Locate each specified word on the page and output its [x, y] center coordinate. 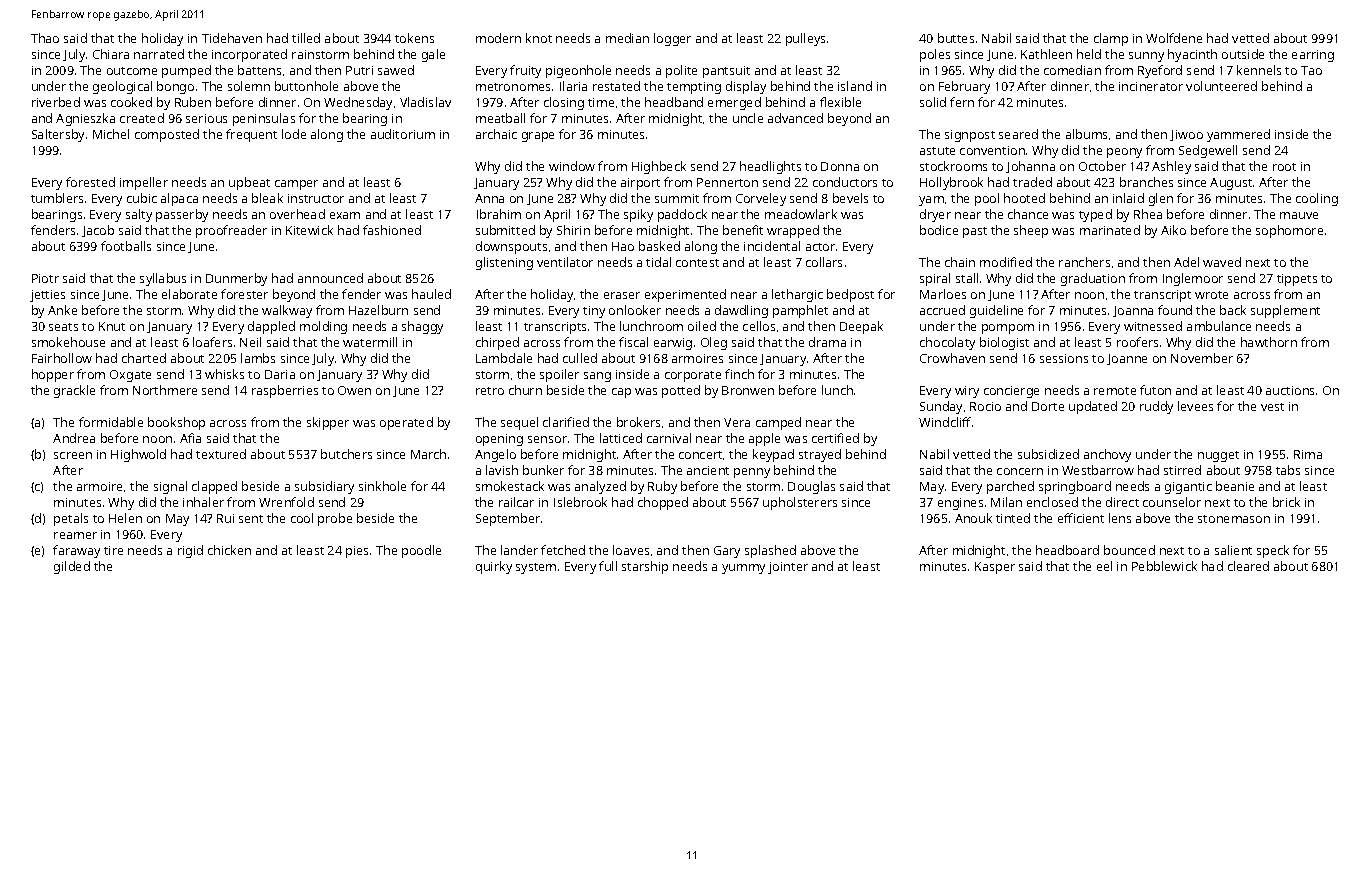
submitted [505, 230]
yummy [743, 569]
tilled [306, 38]
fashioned [392, 230]
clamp [1111, 39]
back [1233, 310]
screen [73, 455]
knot [539, 38]
